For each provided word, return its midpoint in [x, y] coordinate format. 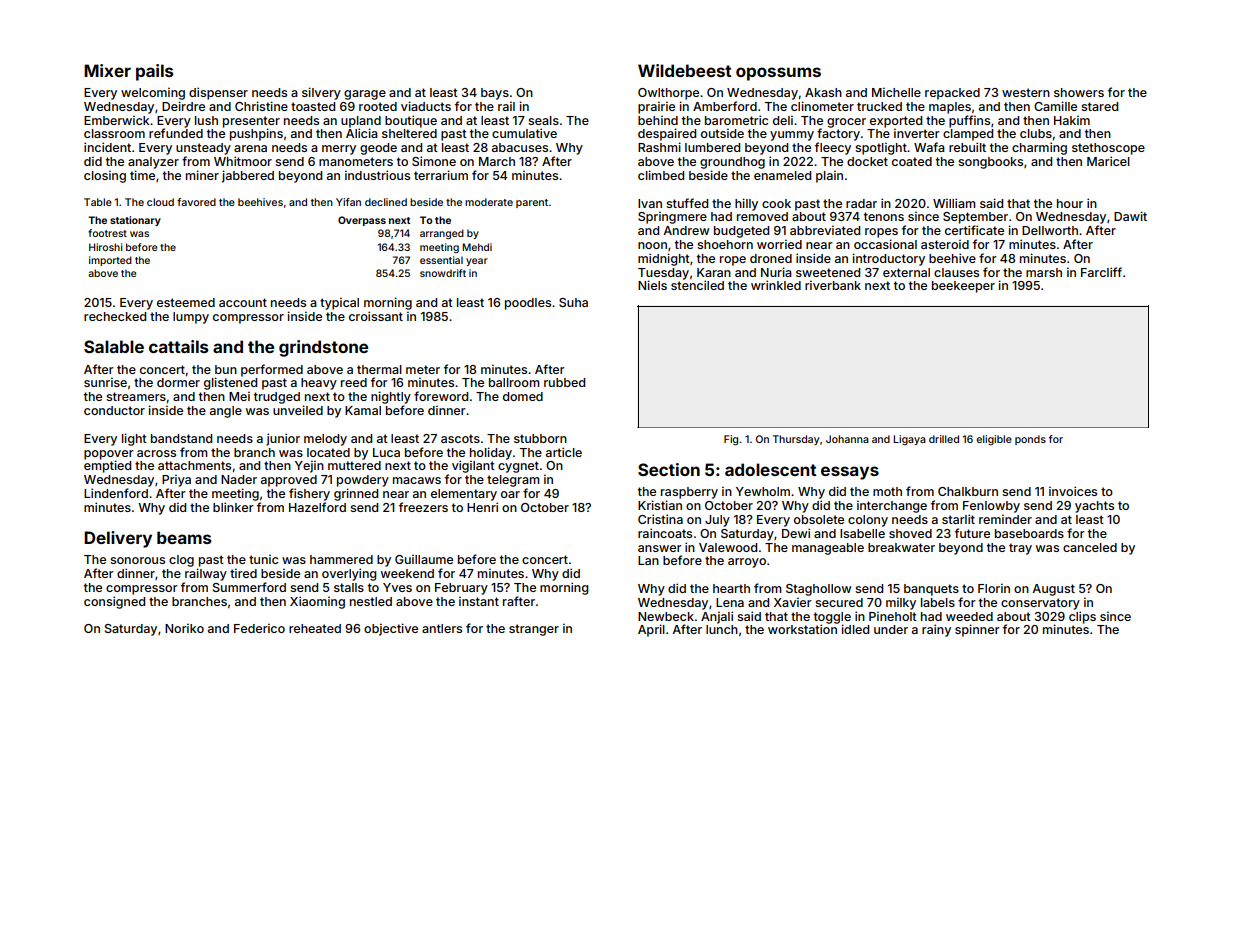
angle [226, 412]
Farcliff [1101, 272]
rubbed [564, 382]
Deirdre [183, 106]
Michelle [896, 92]
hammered [341, 559]
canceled [1090, 547]
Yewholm [763, 491]
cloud [160, 202]
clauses [956, 272]
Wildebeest [684, 70]
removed [762, 216]
